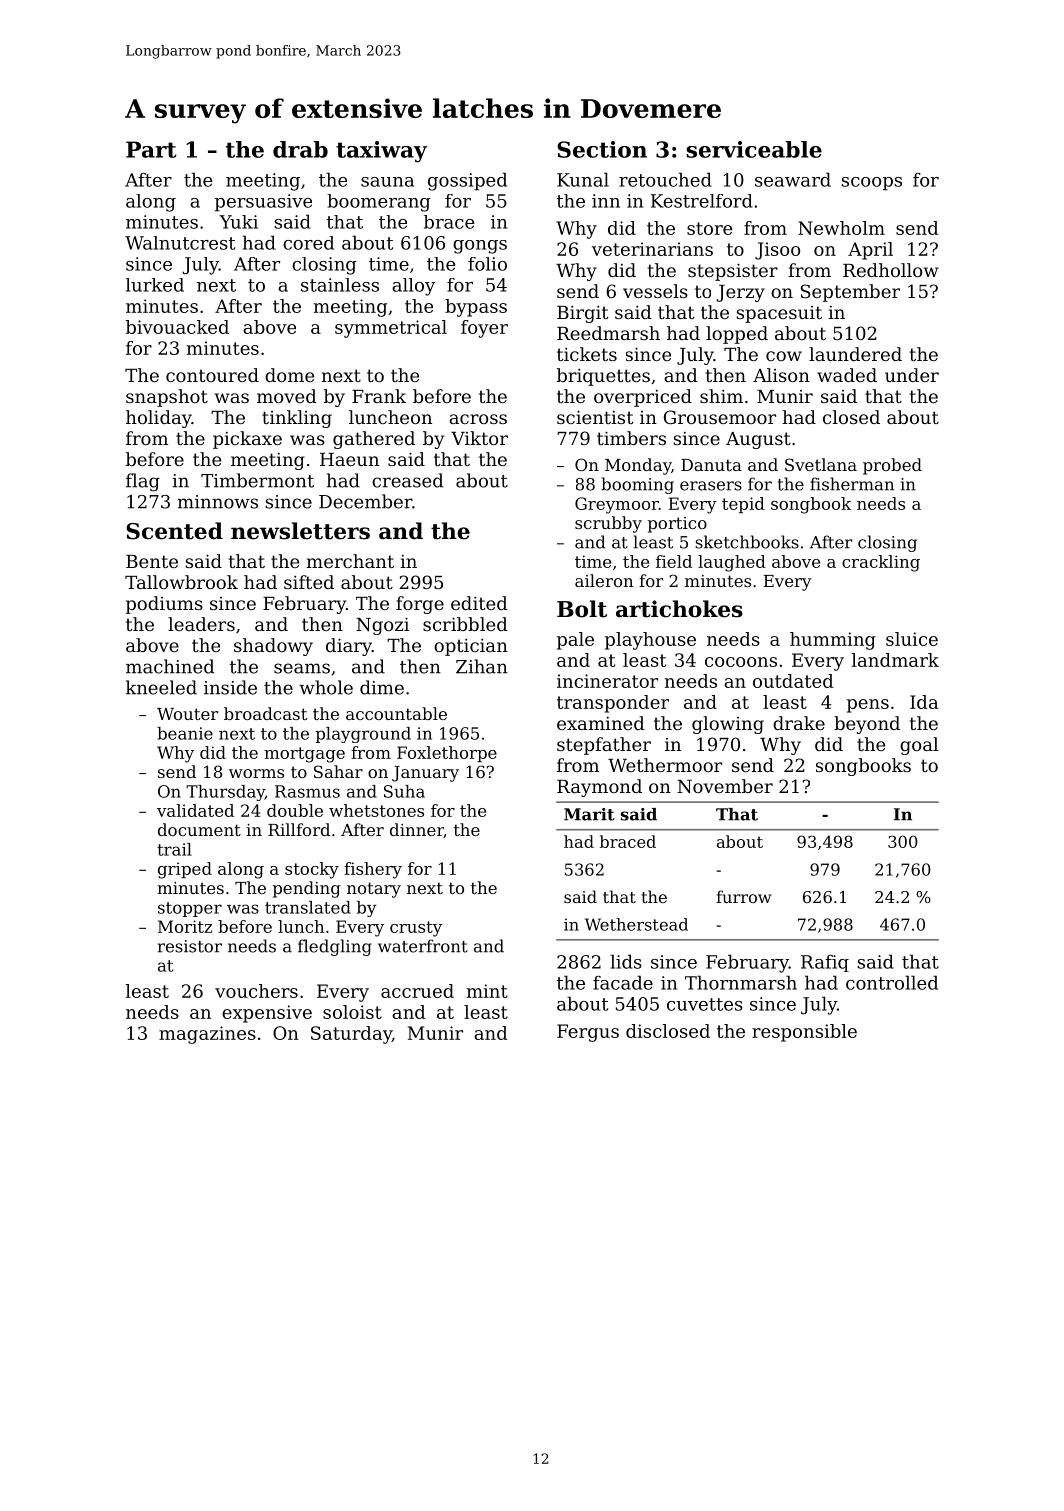  What do you see at coordinates (743, 896) in the screenshot?
I see `furrow` at bounding box center [743, 896].
